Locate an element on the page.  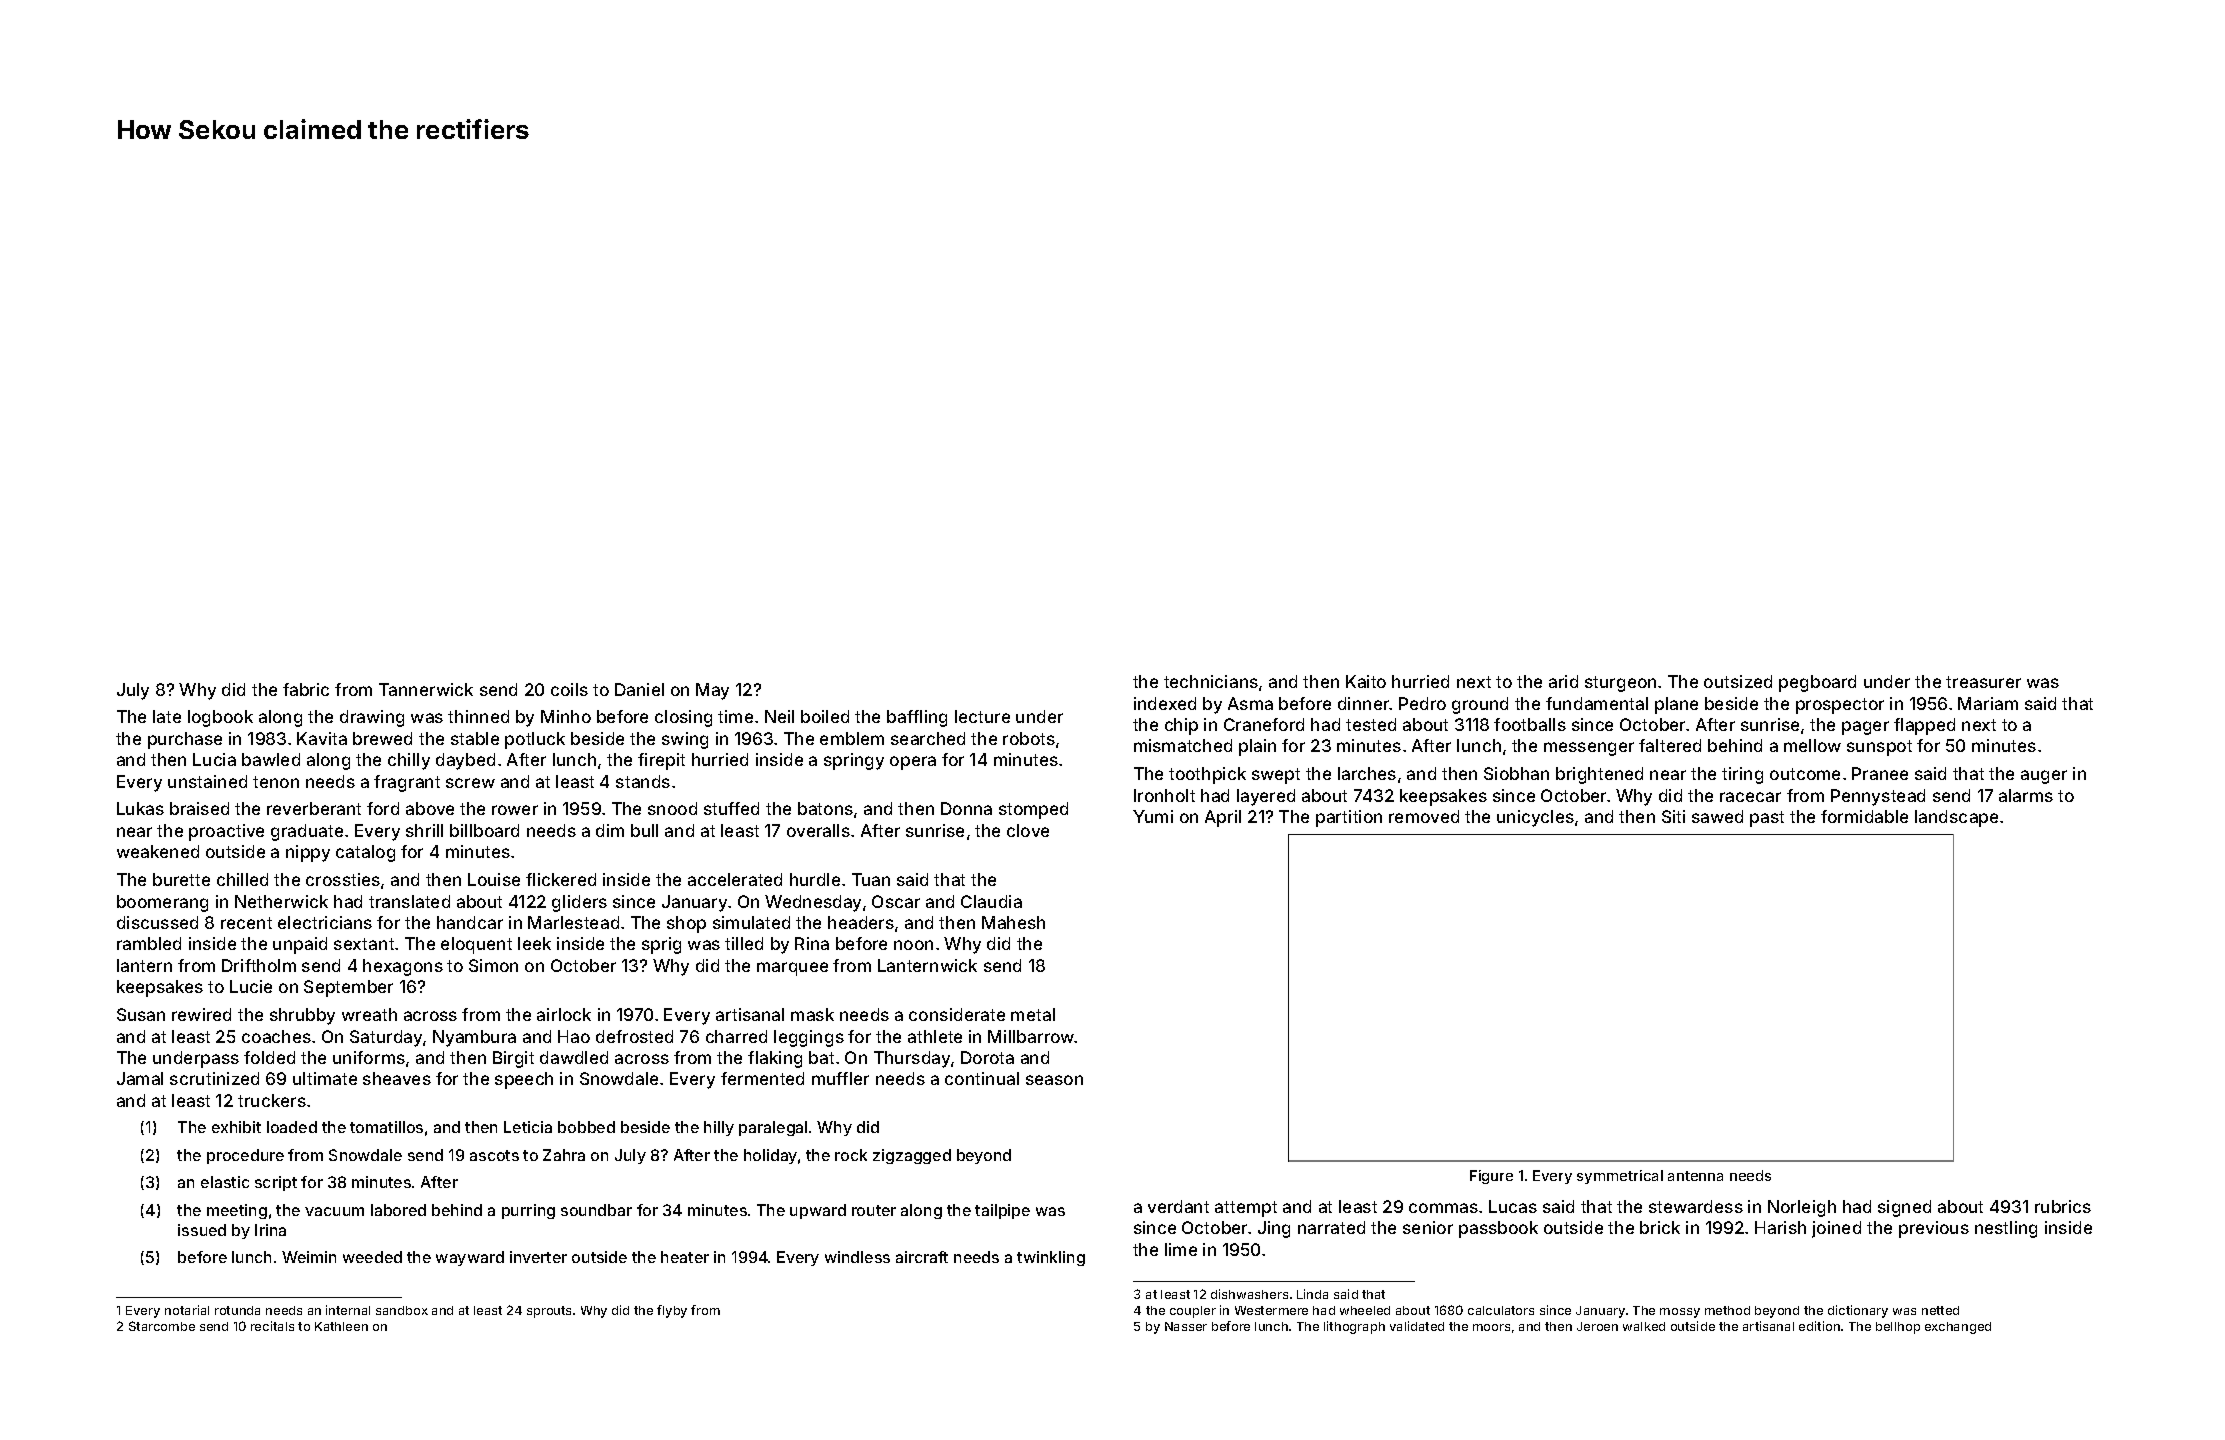
exhibit is located at coordinates (236, 1127).
